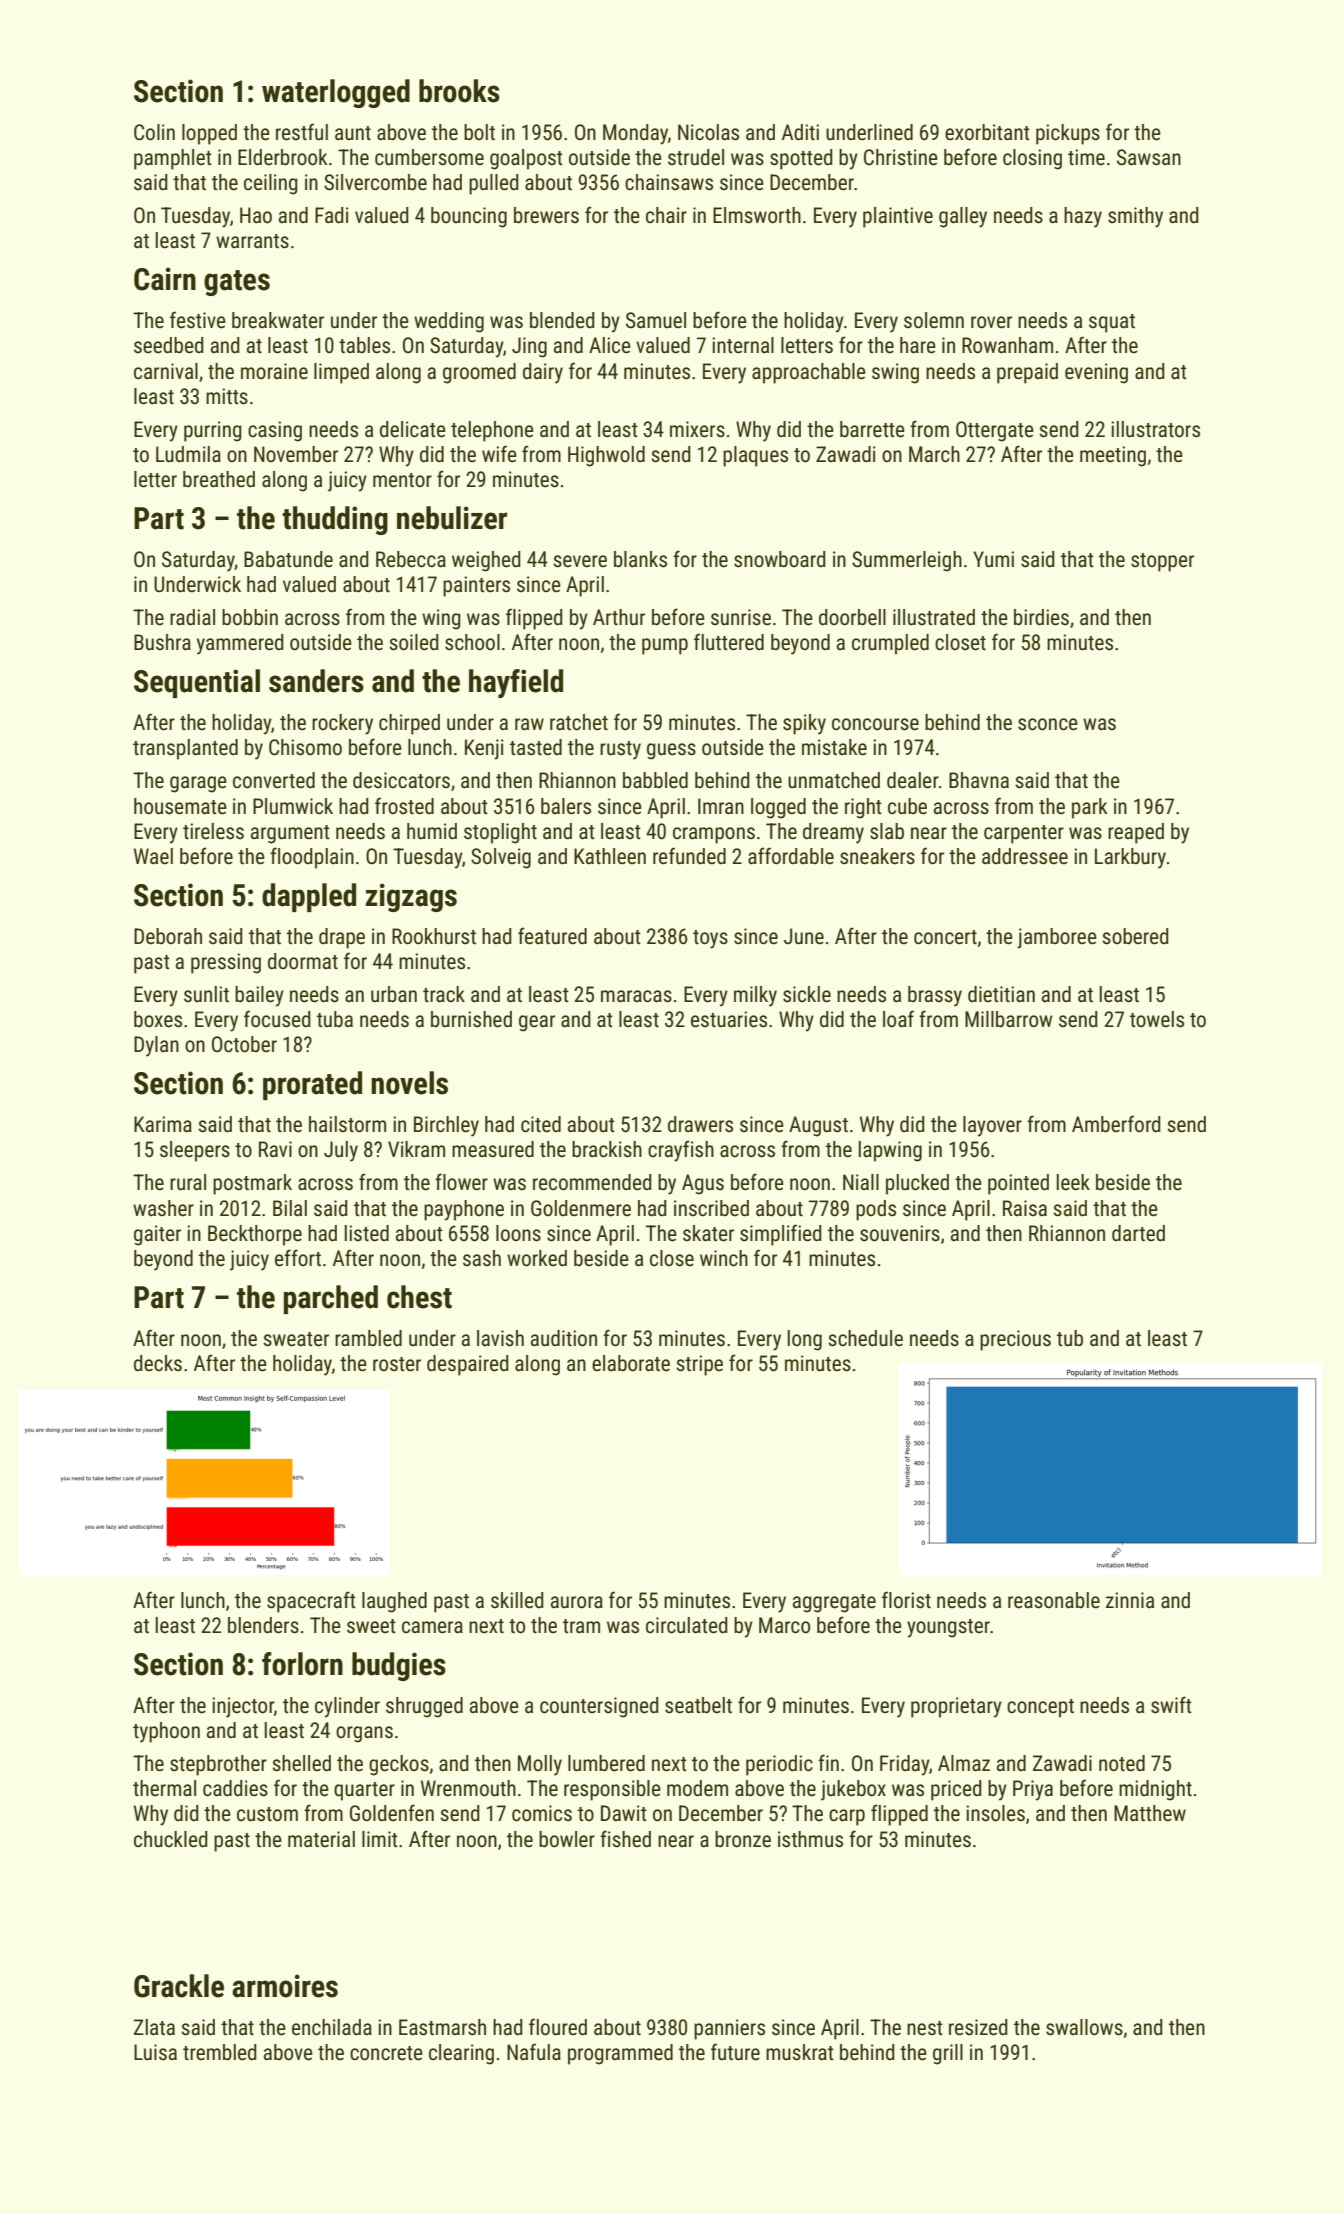 This page has height=2214, width=1344. Describe the element at coordinates (699, 1365) in the page. I see `stripe` at that location.
